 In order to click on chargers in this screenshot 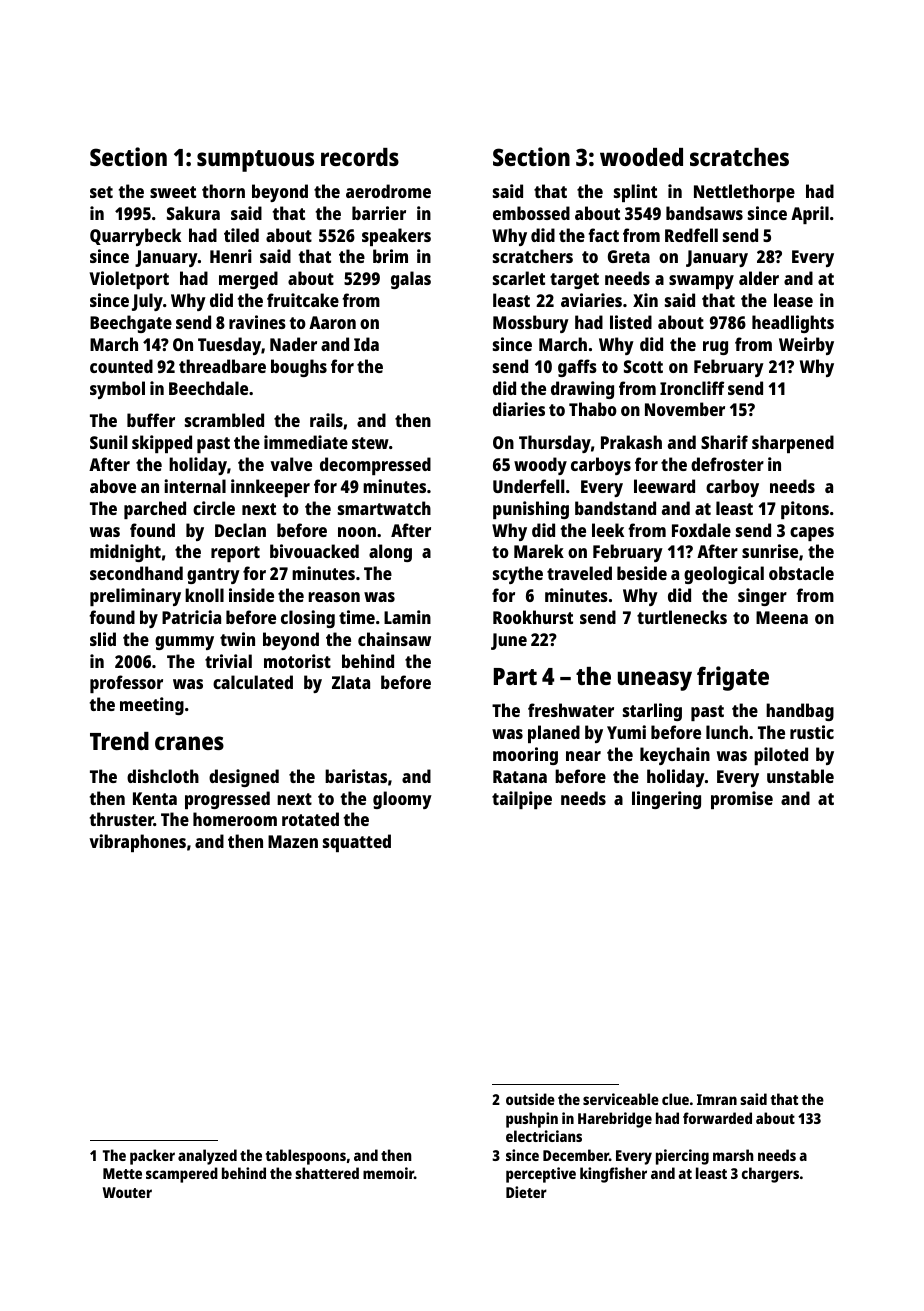, I will do `click(770, 1175)`.
